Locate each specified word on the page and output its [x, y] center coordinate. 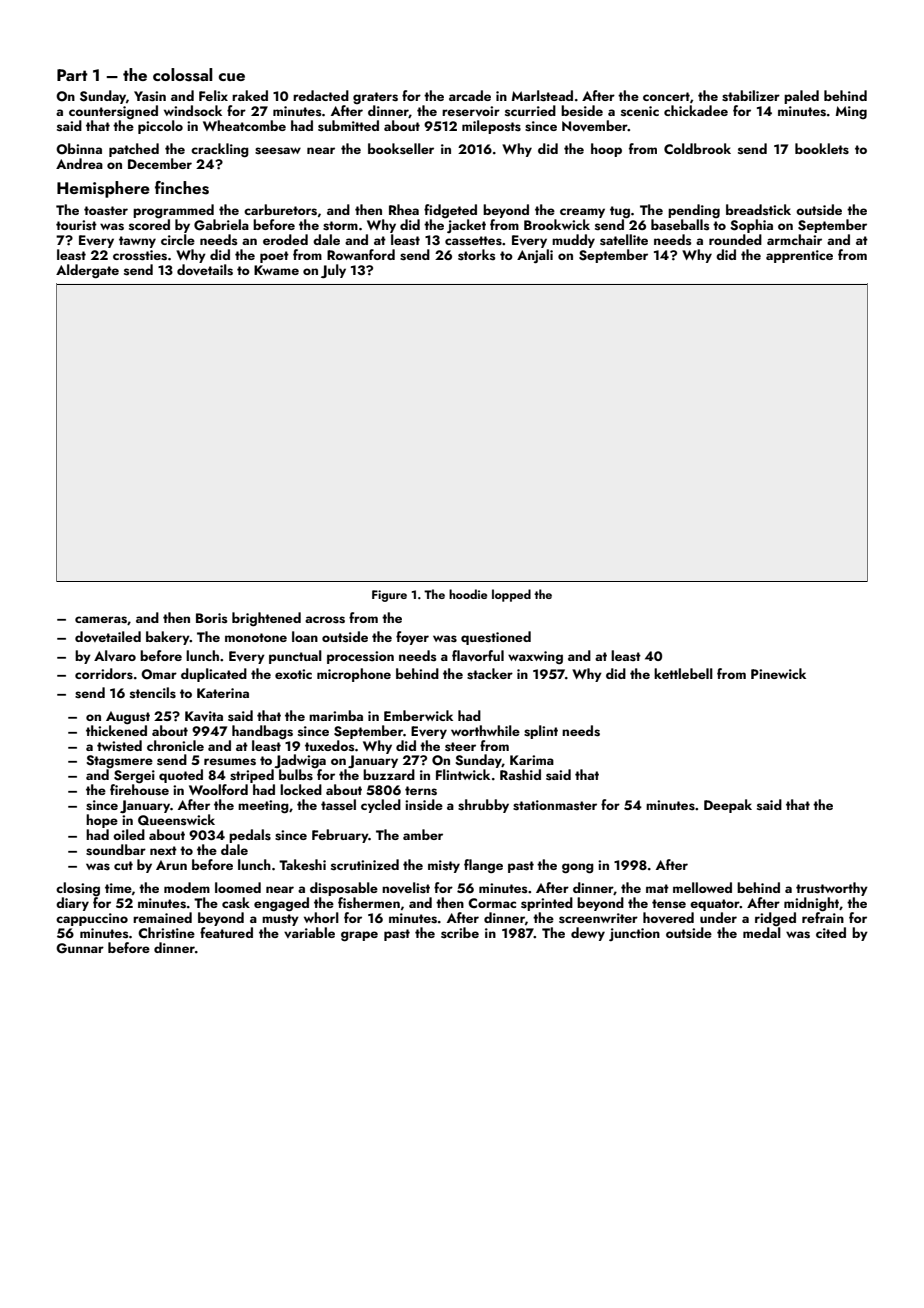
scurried [530, 110]
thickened [116, 730]
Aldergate [87, 271]
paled [801, 97]
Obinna [79, 149]
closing [78, 889]
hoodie [468, 594]
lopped [511, 595]
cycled [381, 806]
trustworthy [832, 889]
